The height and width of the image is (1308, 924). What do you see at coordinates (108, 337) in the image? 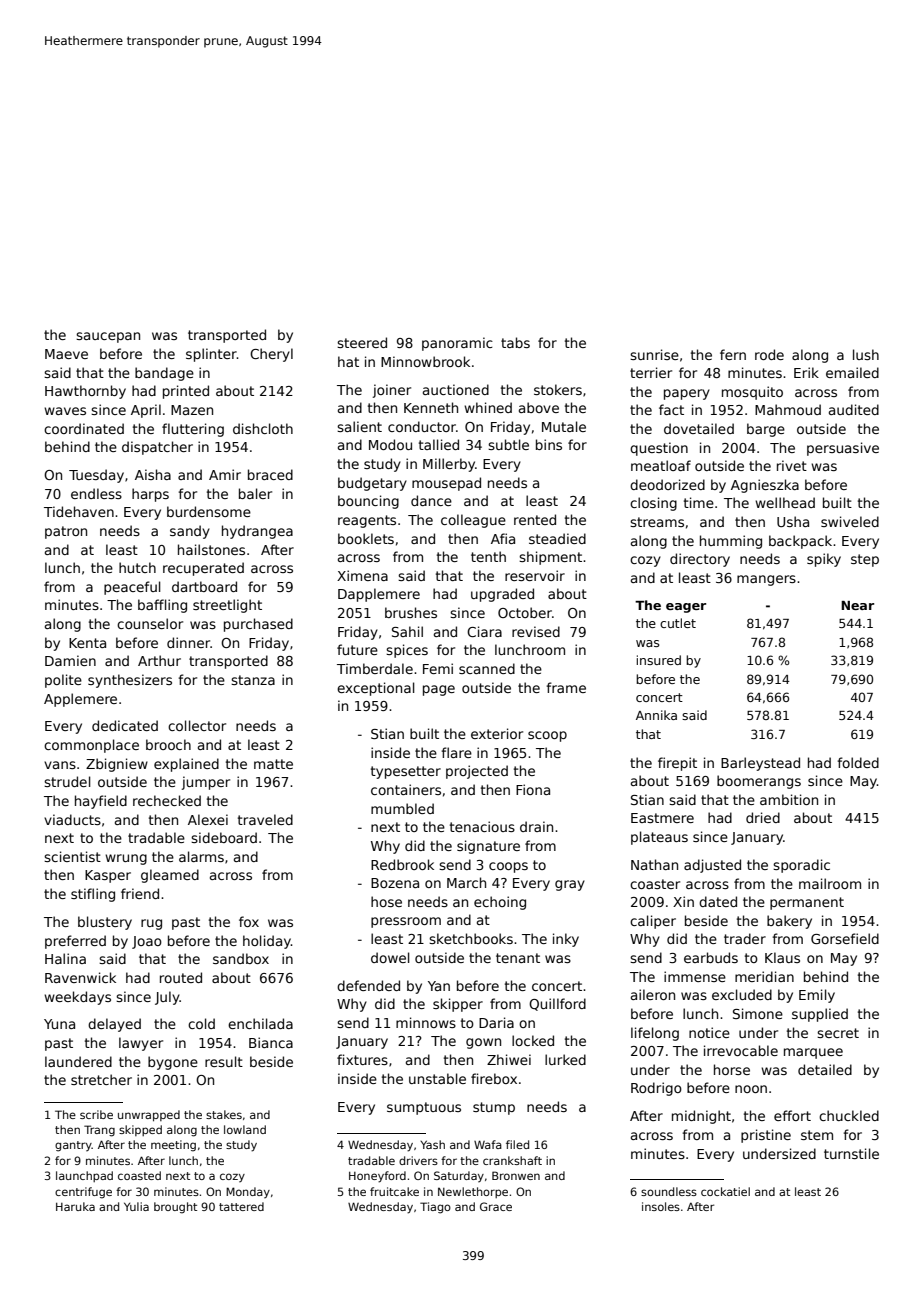
I see `saucepan` at bounding box center [108, 337].
